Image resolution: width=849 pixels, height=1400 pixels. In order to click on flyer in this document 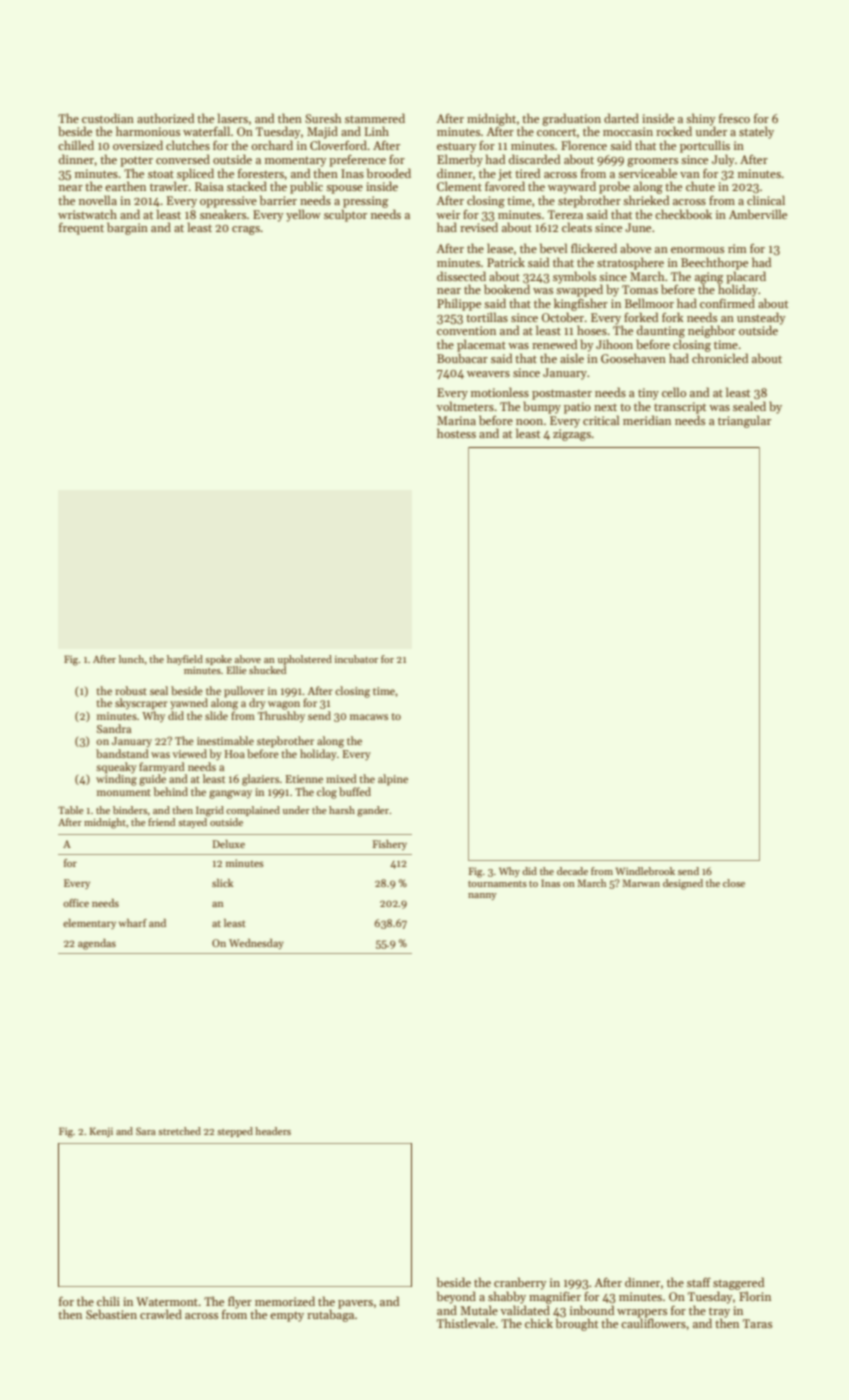, I will do `click(240, 1302)`.
